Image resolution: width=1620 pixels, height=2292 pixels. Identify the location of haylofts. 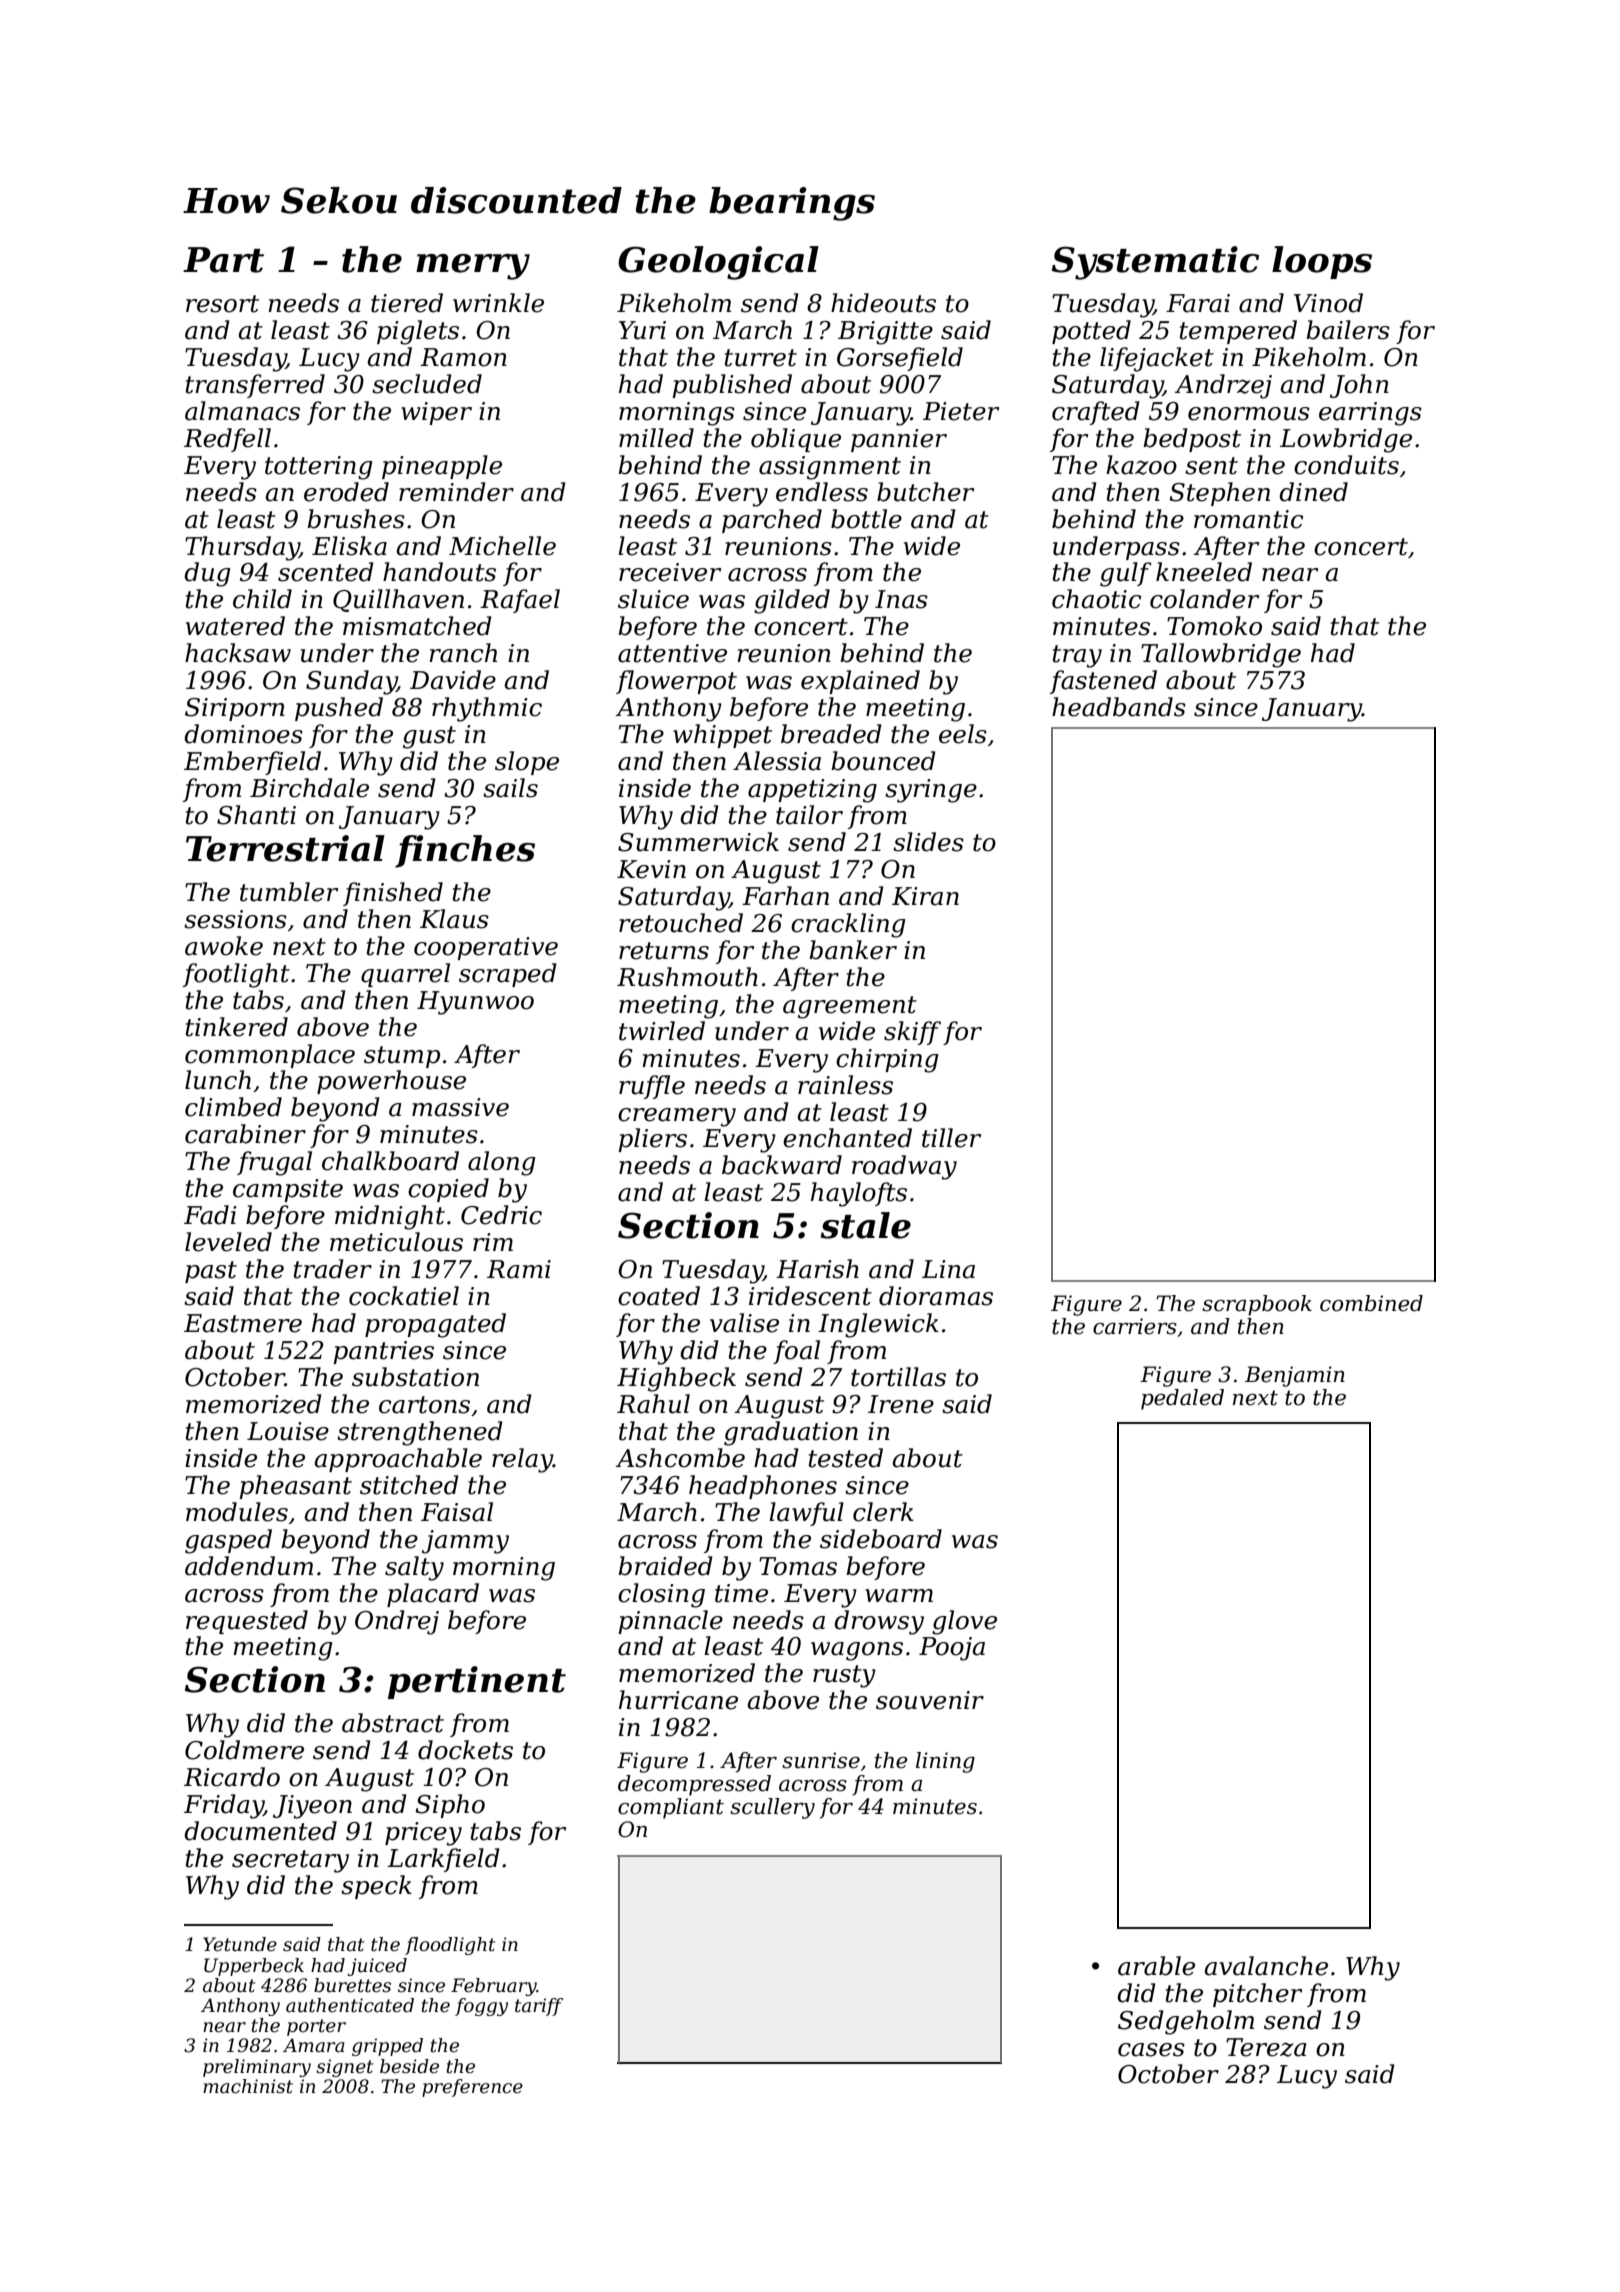
(859, 1194).
